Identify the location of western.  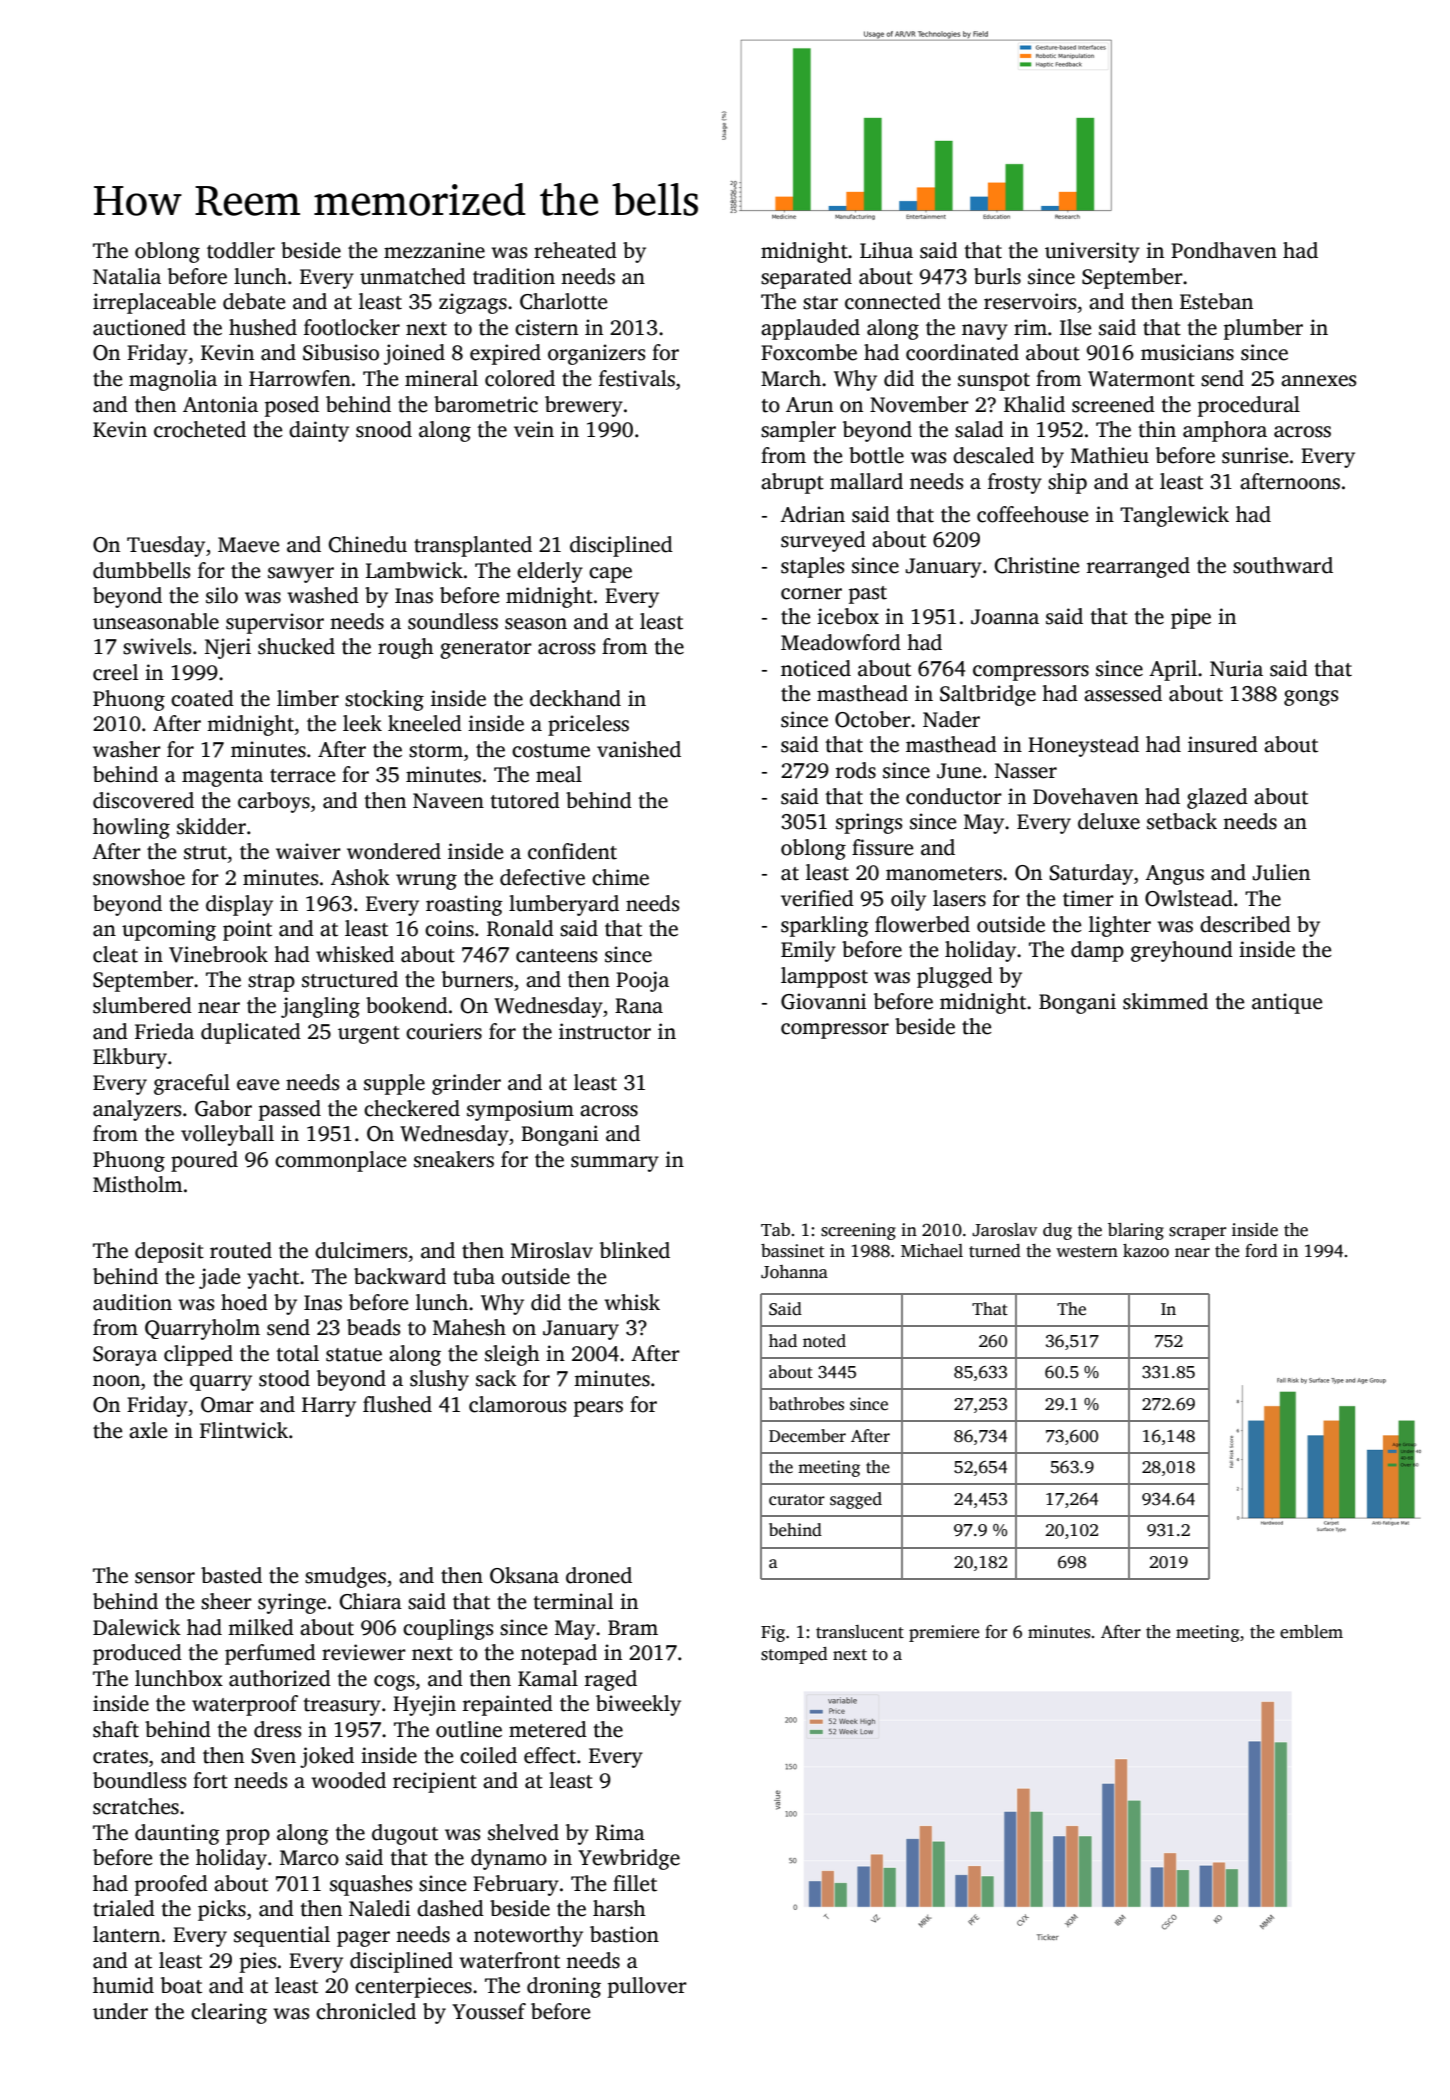
(1087, 1252).
